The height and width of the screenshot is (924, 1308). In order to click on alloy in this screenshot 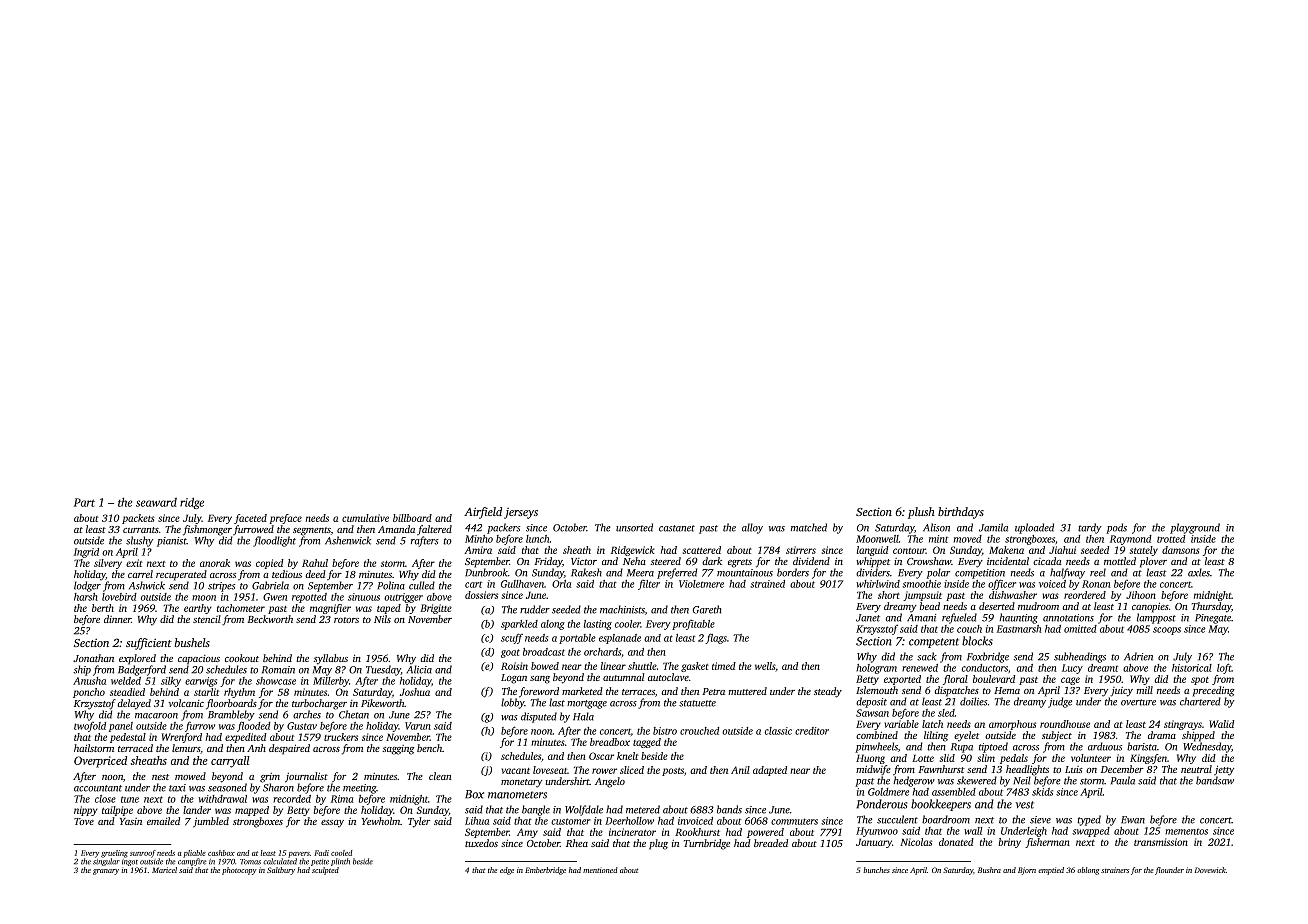, I will do `click(752, 528)`.
